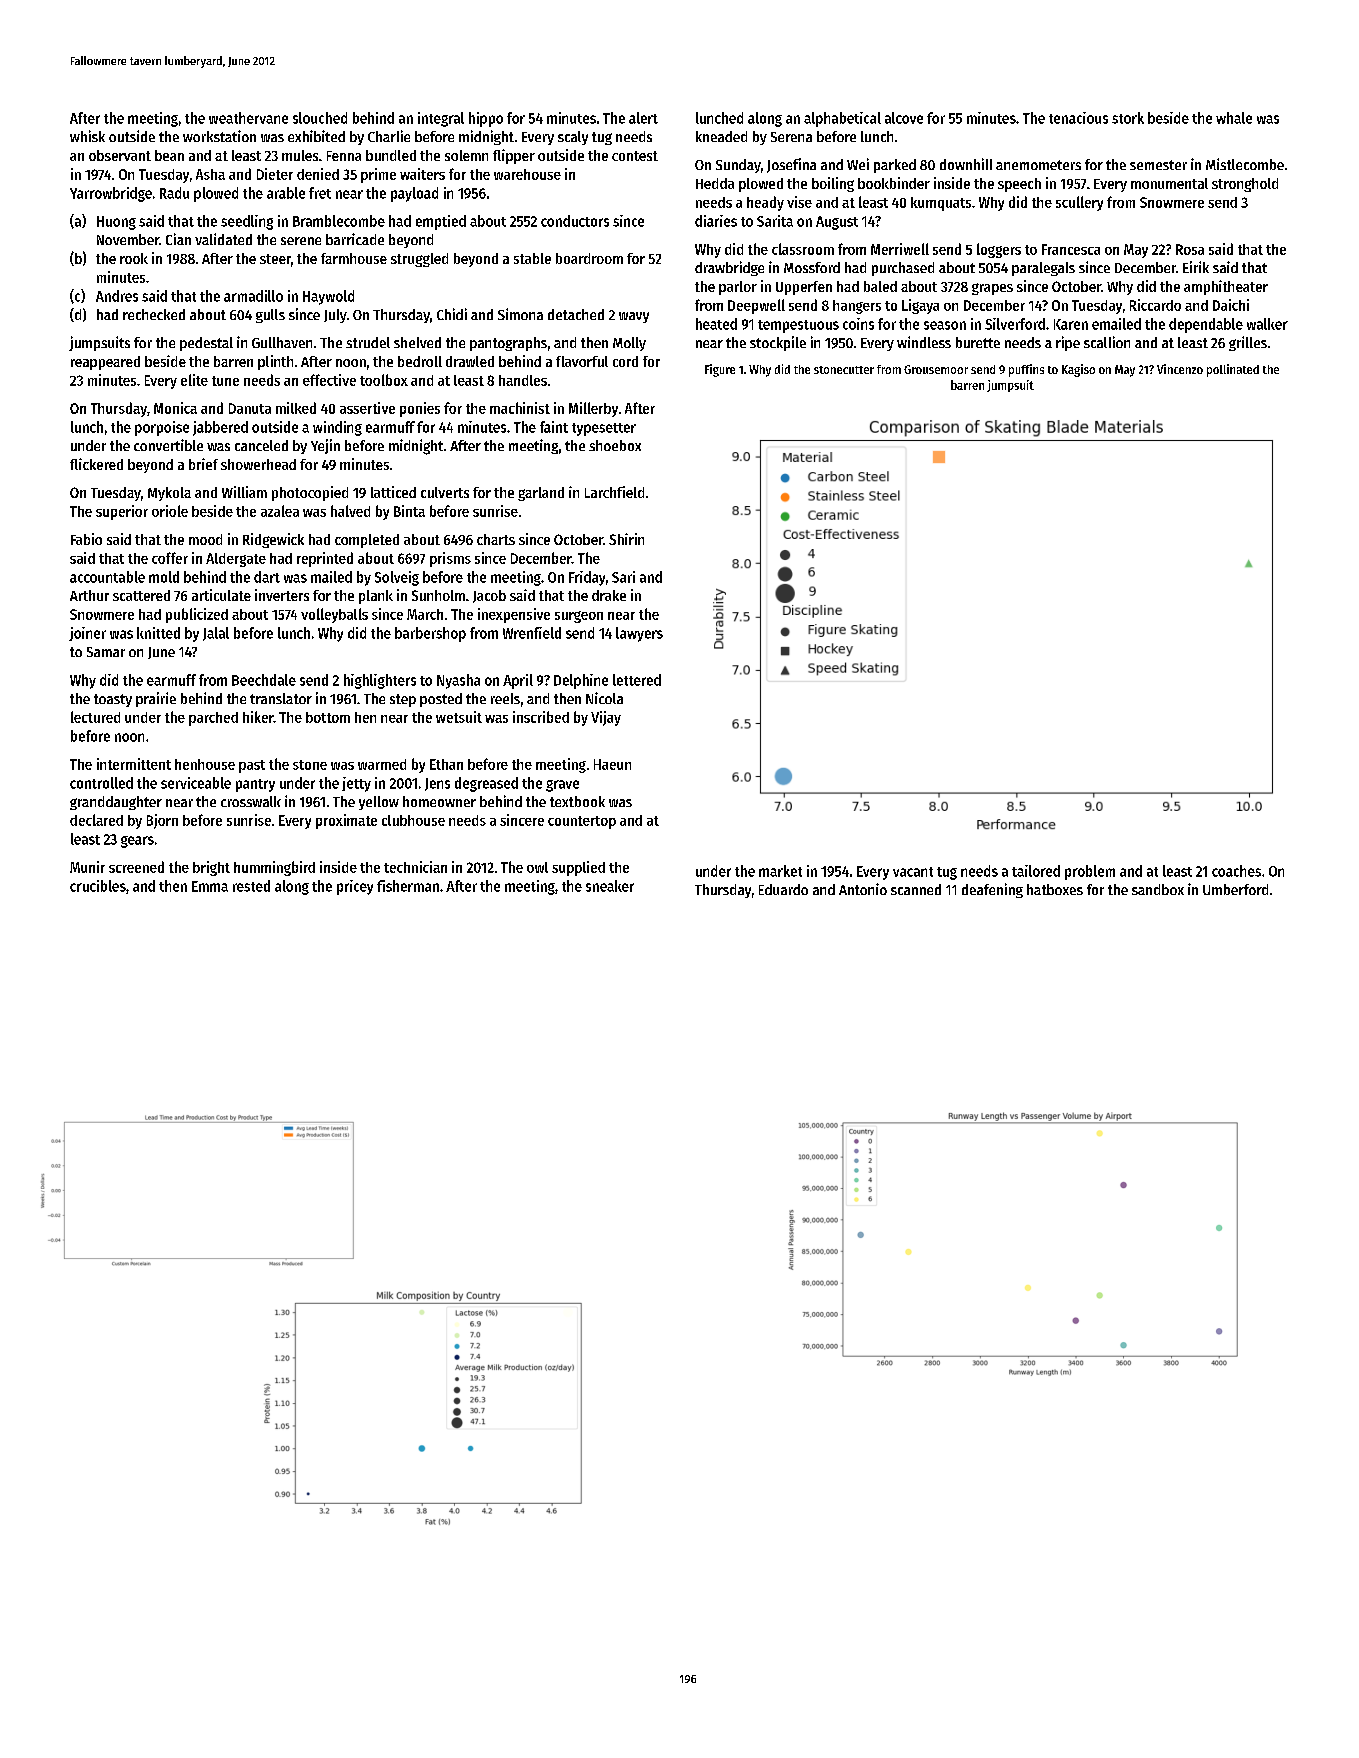 The image size is (1359, 1758). Describe the element at coordinates (346, 821) in the document. I see `proximate` at that location.
